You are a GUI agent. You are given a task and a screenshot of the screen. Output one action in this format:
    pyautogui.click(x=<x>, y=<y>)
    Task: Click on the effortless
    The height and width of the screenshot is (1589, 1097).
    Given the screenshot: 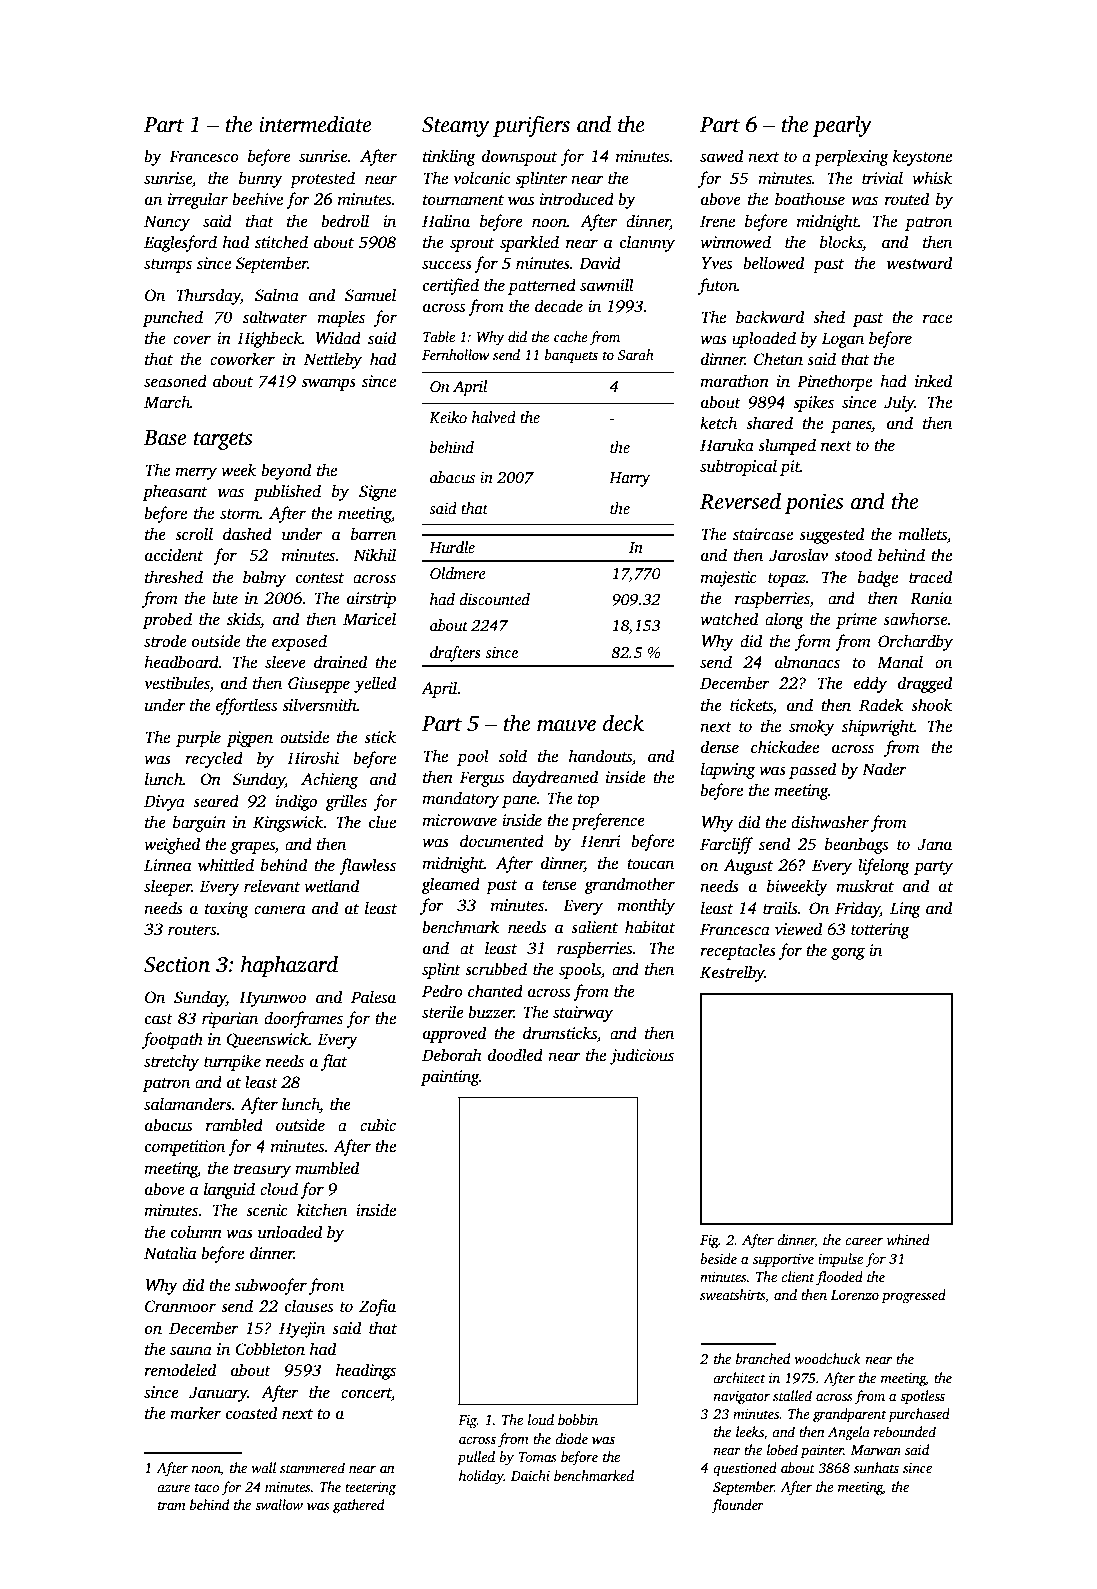 What is the action you would take?
    pyautogui.click(x=246, y=706)
